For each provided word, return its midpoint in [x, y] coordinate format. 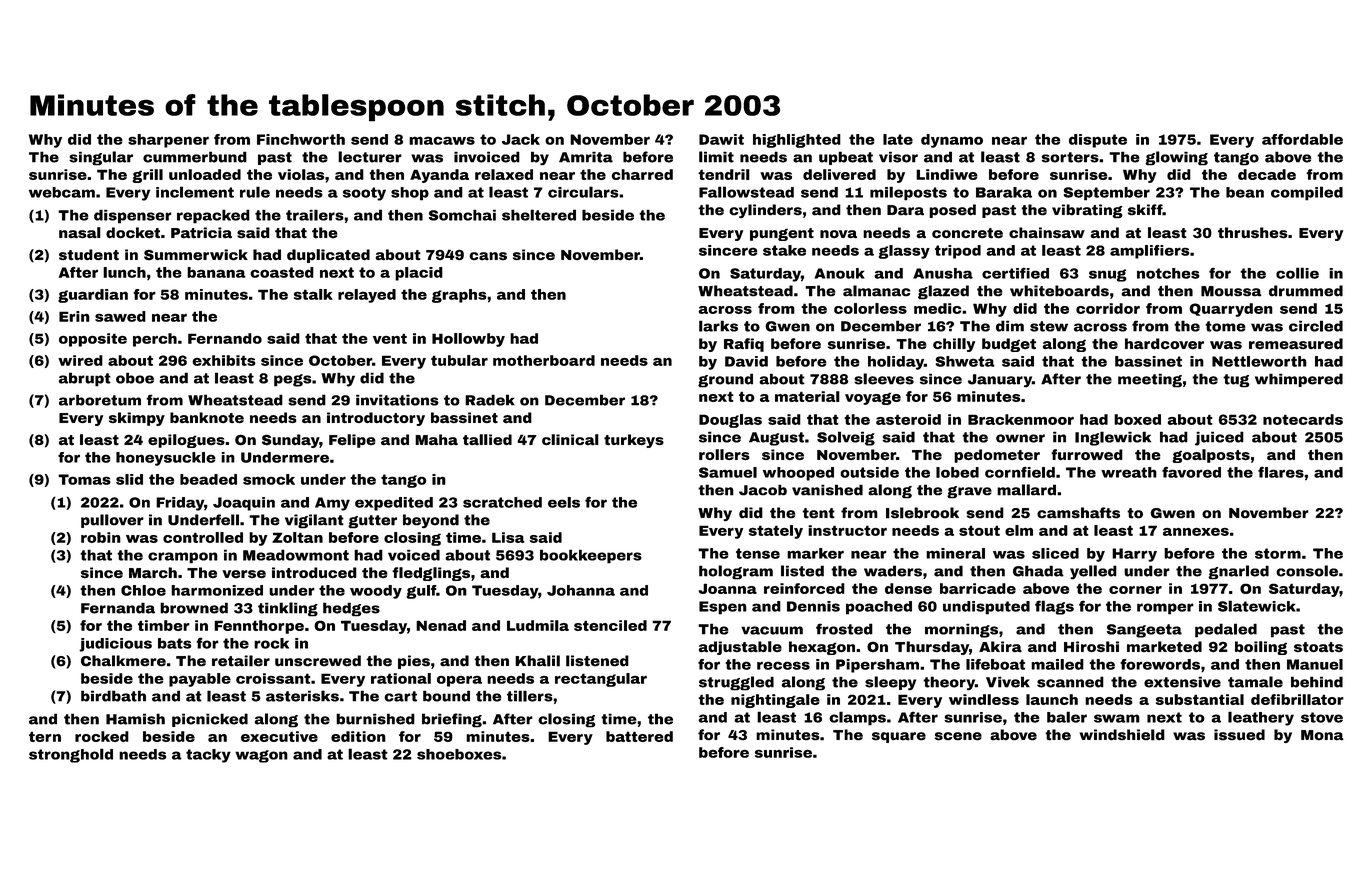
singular [101, 158]
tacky [208, 756]
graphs [459, 296]
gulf [421, 592]
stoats [1318, 647]
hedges [351, 609]
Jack [521, 139]
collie [1297, 273]
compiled [1307, 193]
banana [216, 272]
